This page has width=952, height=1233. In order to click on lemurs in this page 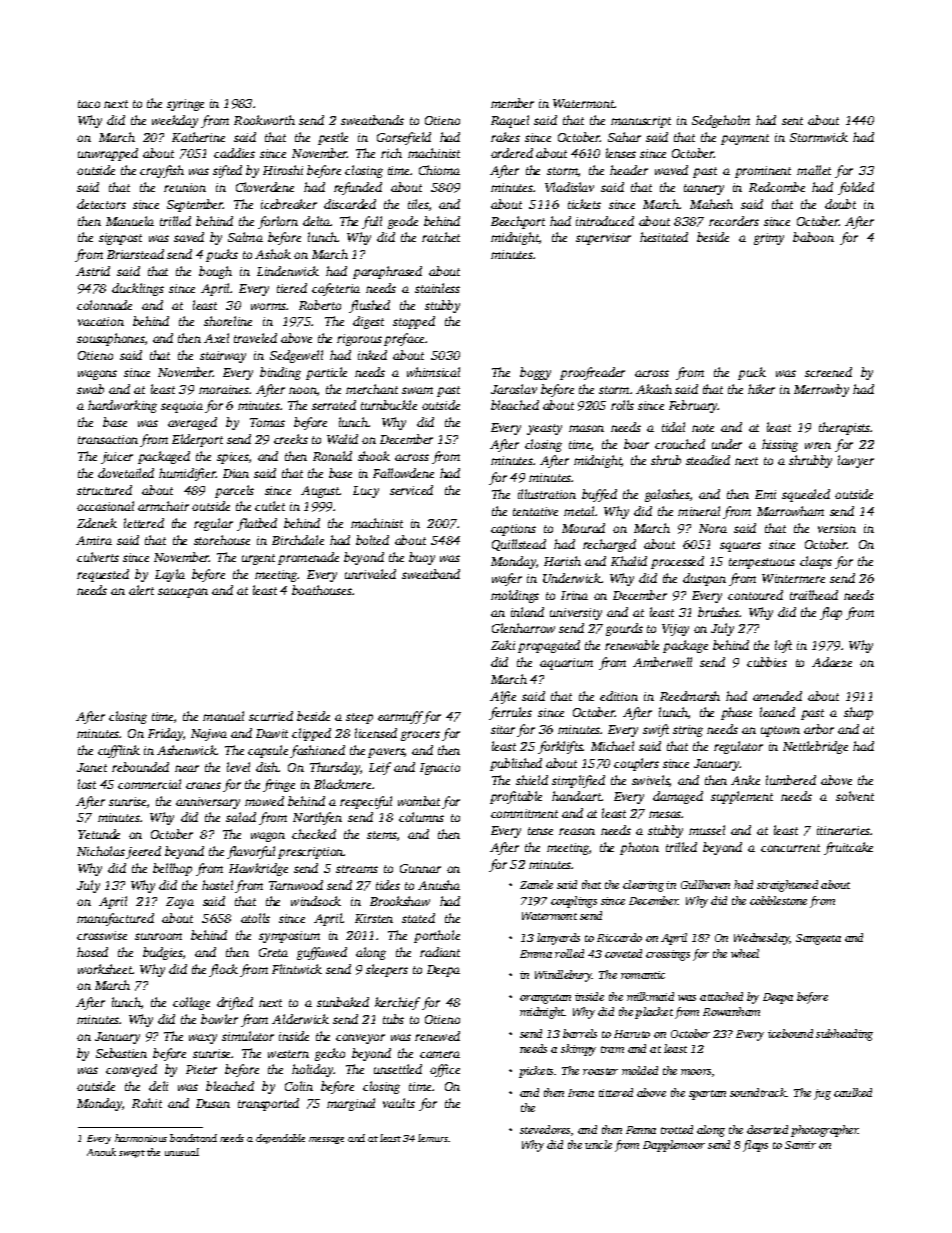, I will do `click(433, 1138)`.
